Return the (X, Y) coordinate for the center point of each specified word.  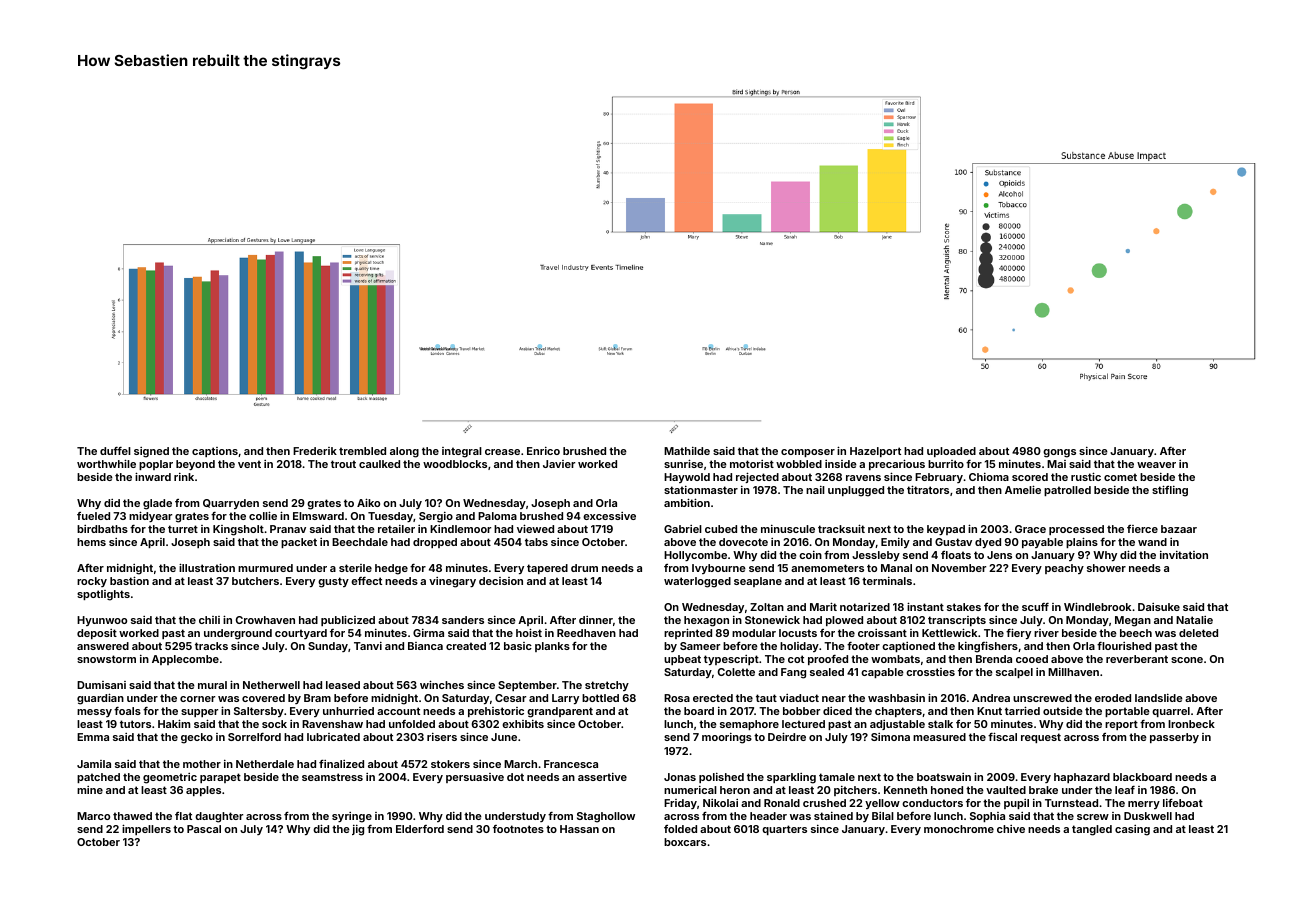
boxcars (685, 842)
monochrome (959, 829)
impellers (146, 829)
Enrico (543, 451)
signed (151, 452)
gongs (1059, 453)
